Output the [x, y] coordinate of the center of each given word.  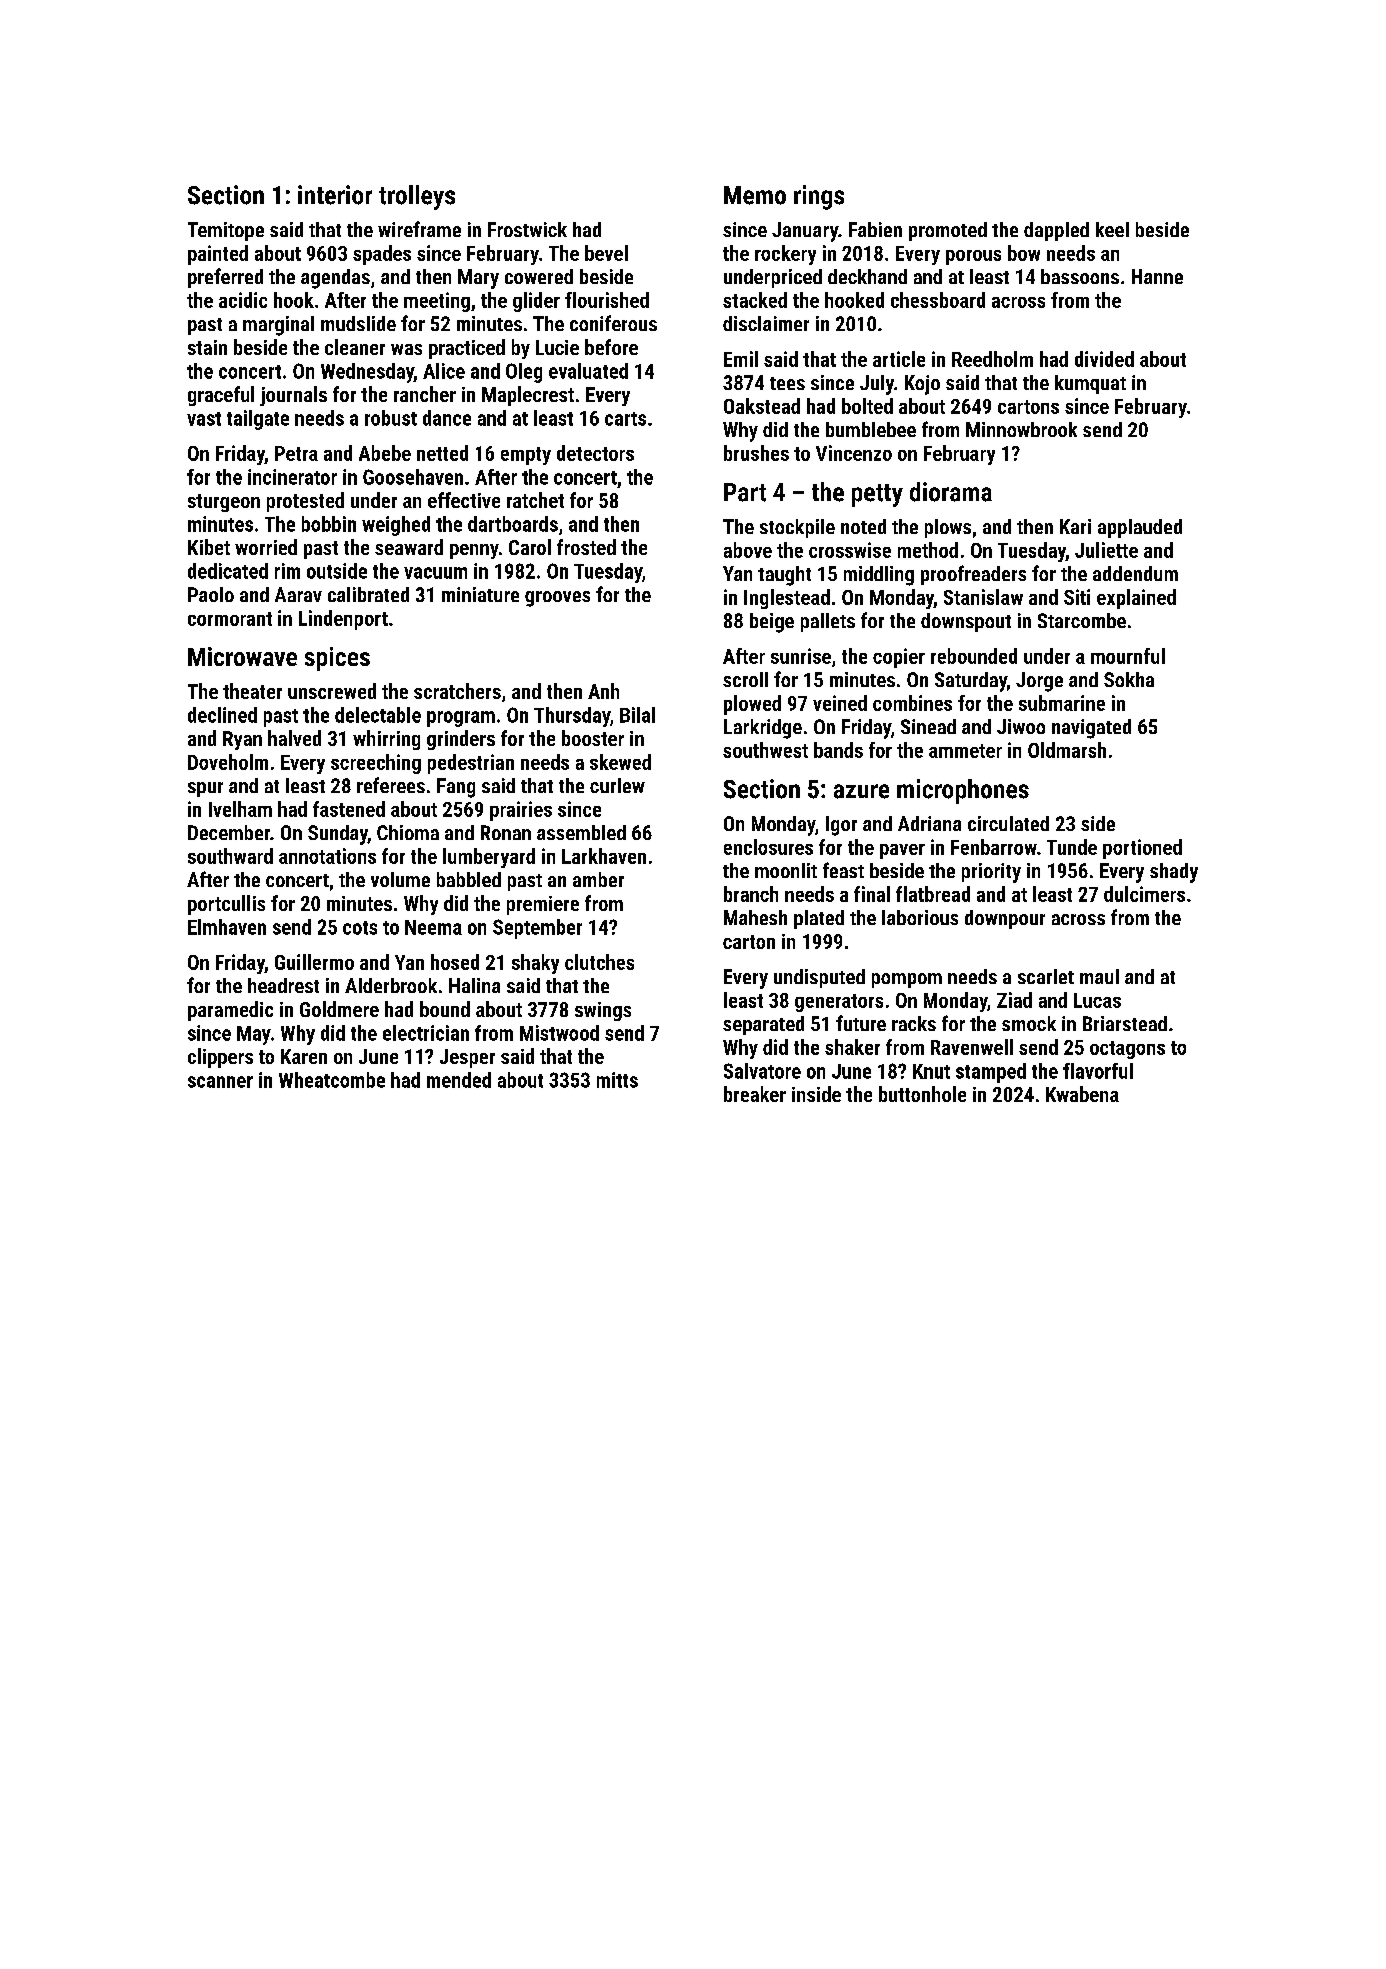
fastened [349, 809]
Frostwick [527, 229]
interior [335, 195]
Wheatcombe [332, 1080]
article [899, 359]
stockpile [797, 528]
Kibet [209, 547]
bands [838, 750]
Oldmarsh [1067, 750]
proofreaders [973, 575]
